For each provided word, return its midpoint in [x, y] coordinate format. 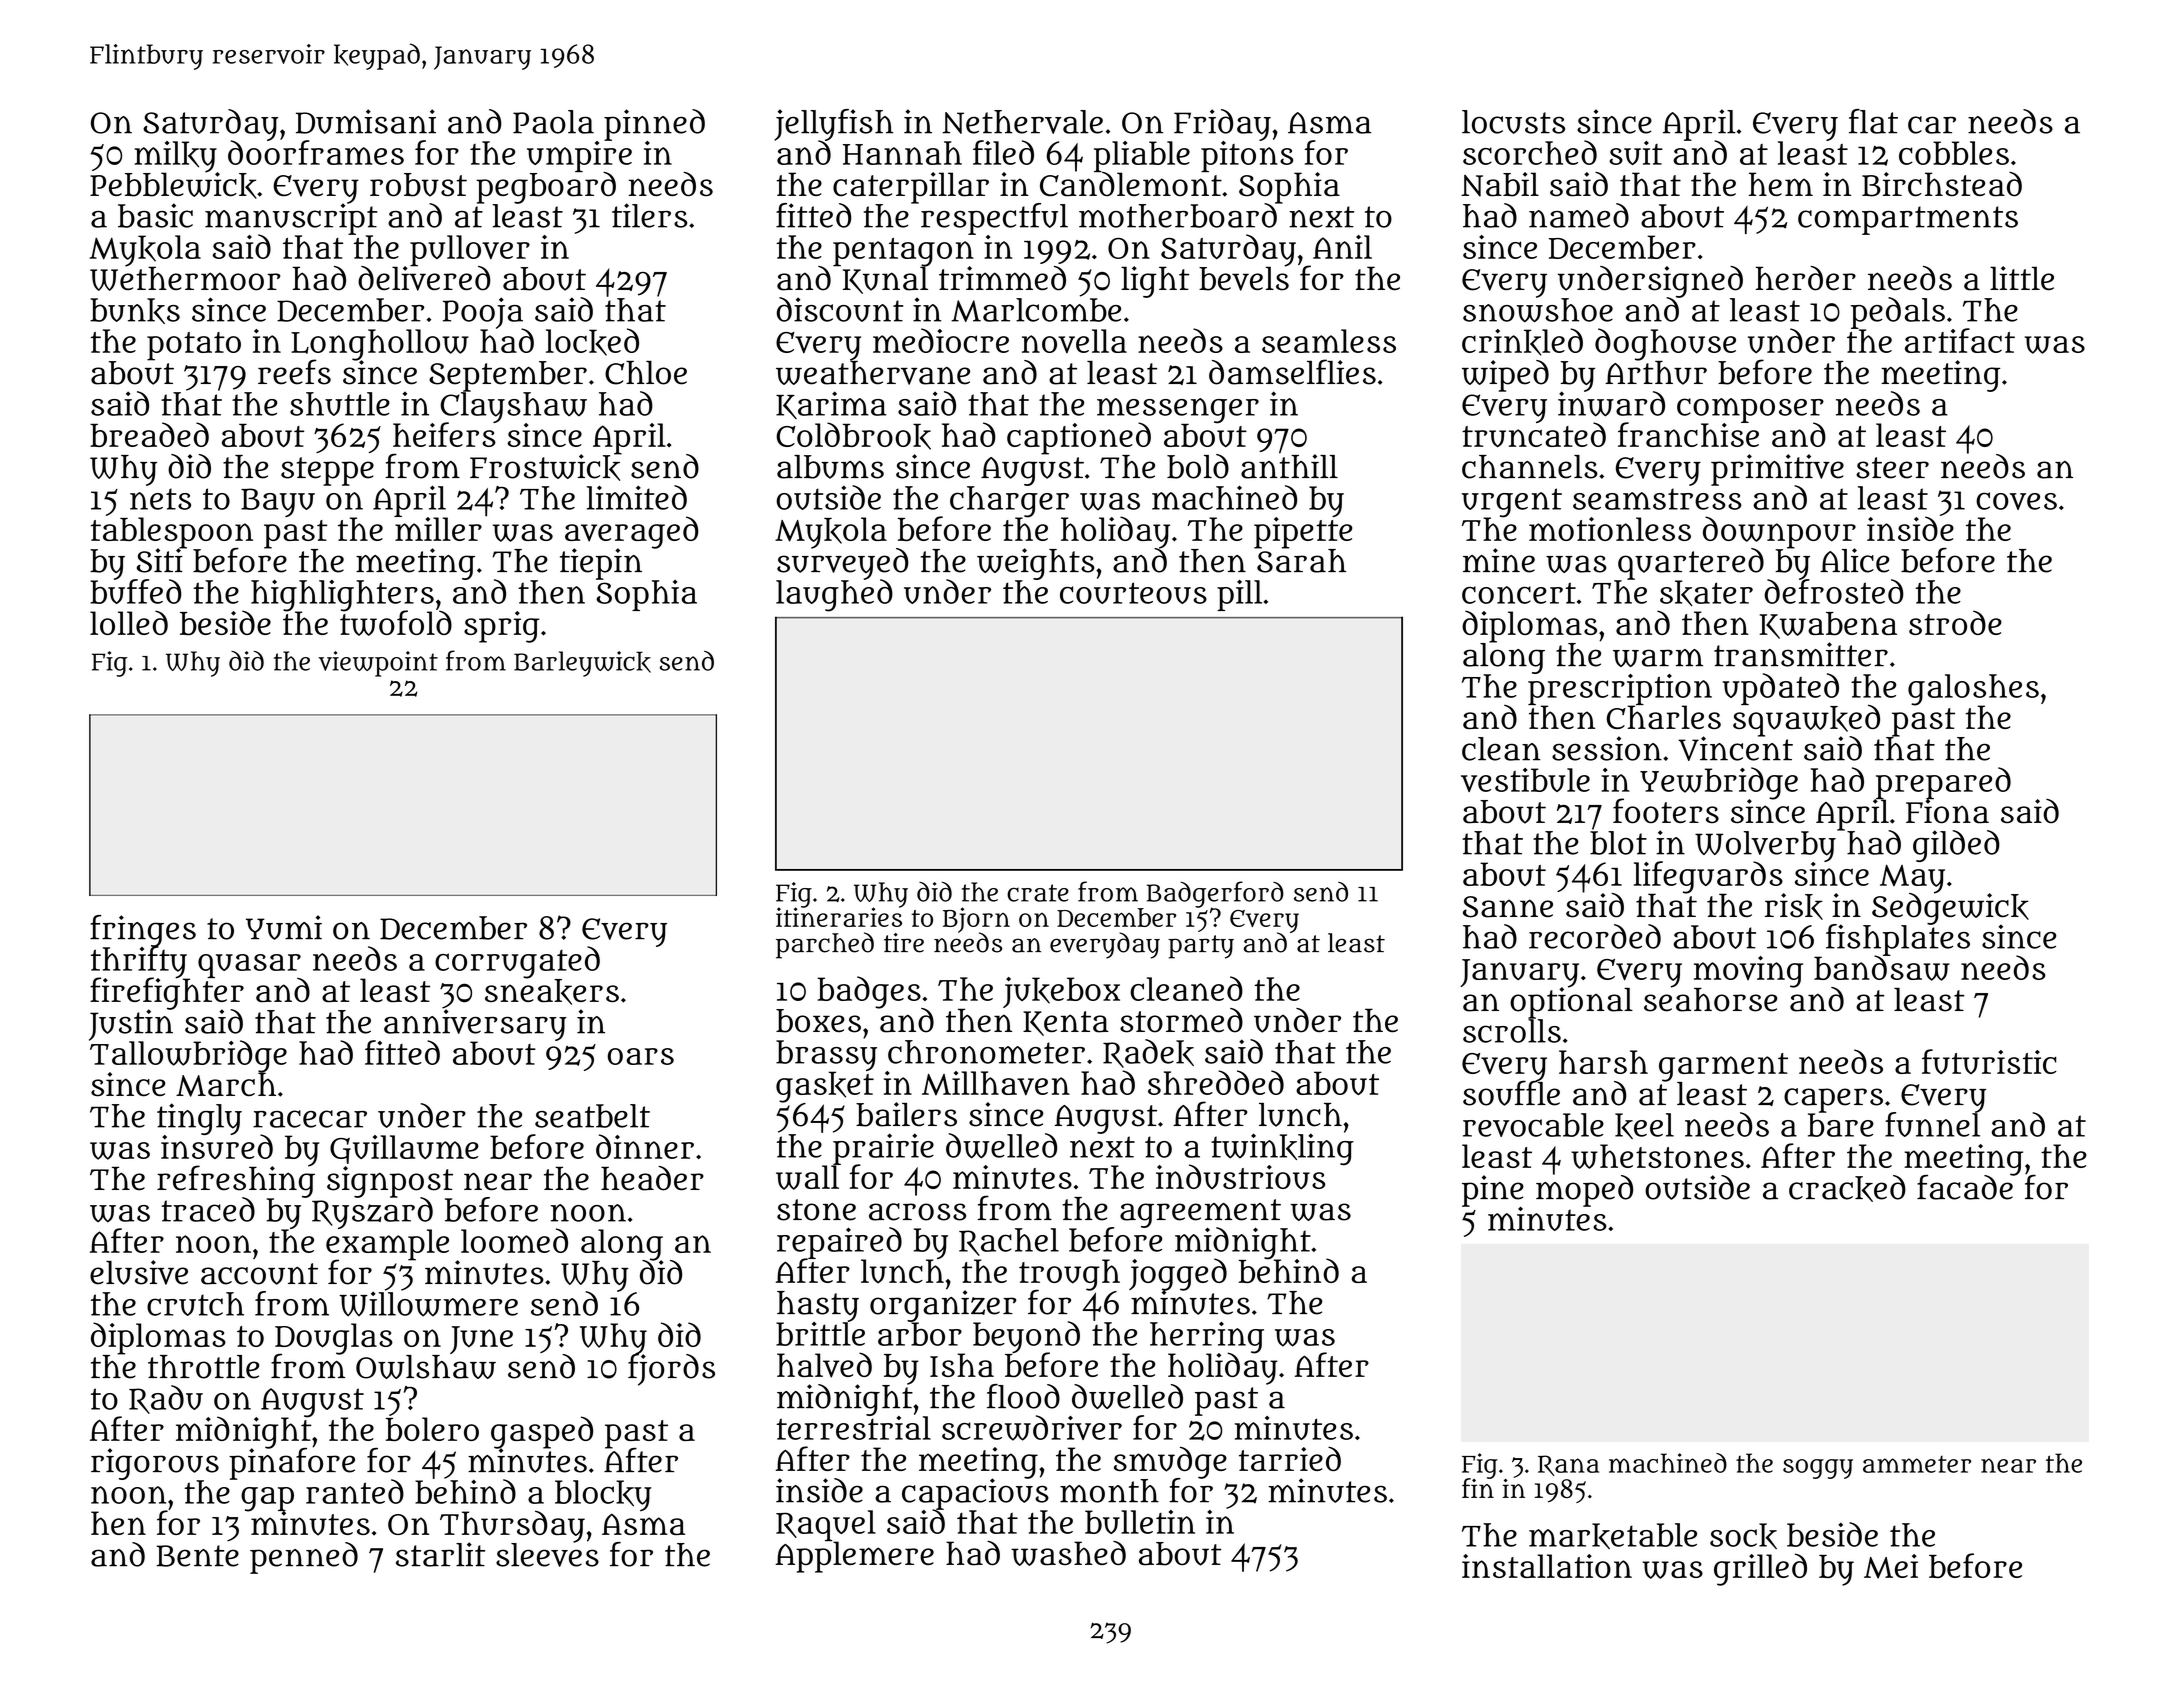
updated [1780, 689]
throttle [203, 1367]
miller [438, 529]
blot [1618, 843]
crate [1038, 893]
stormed [1181, 1020]
